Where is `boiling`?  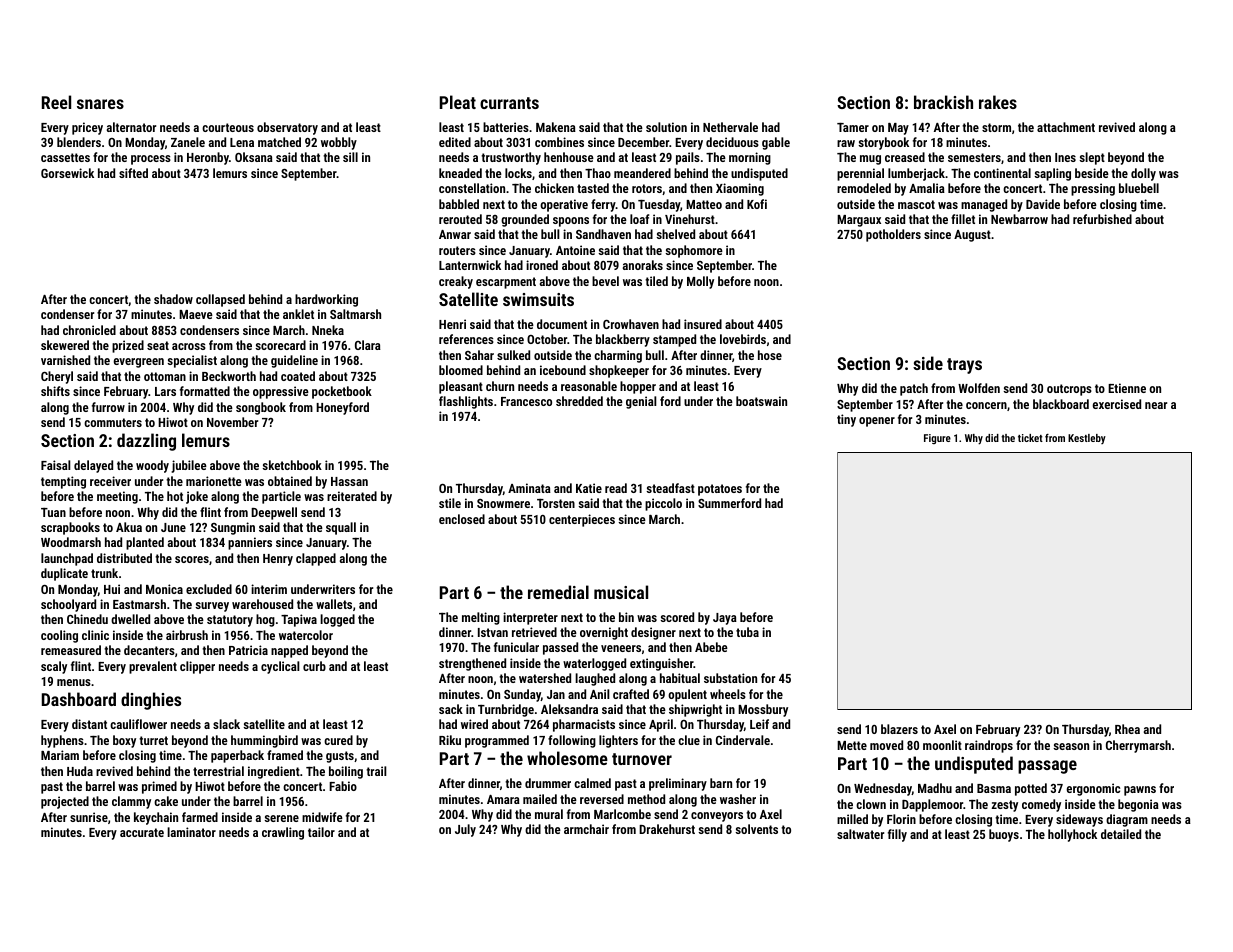
boiling is located at coordinates (346, 772).
